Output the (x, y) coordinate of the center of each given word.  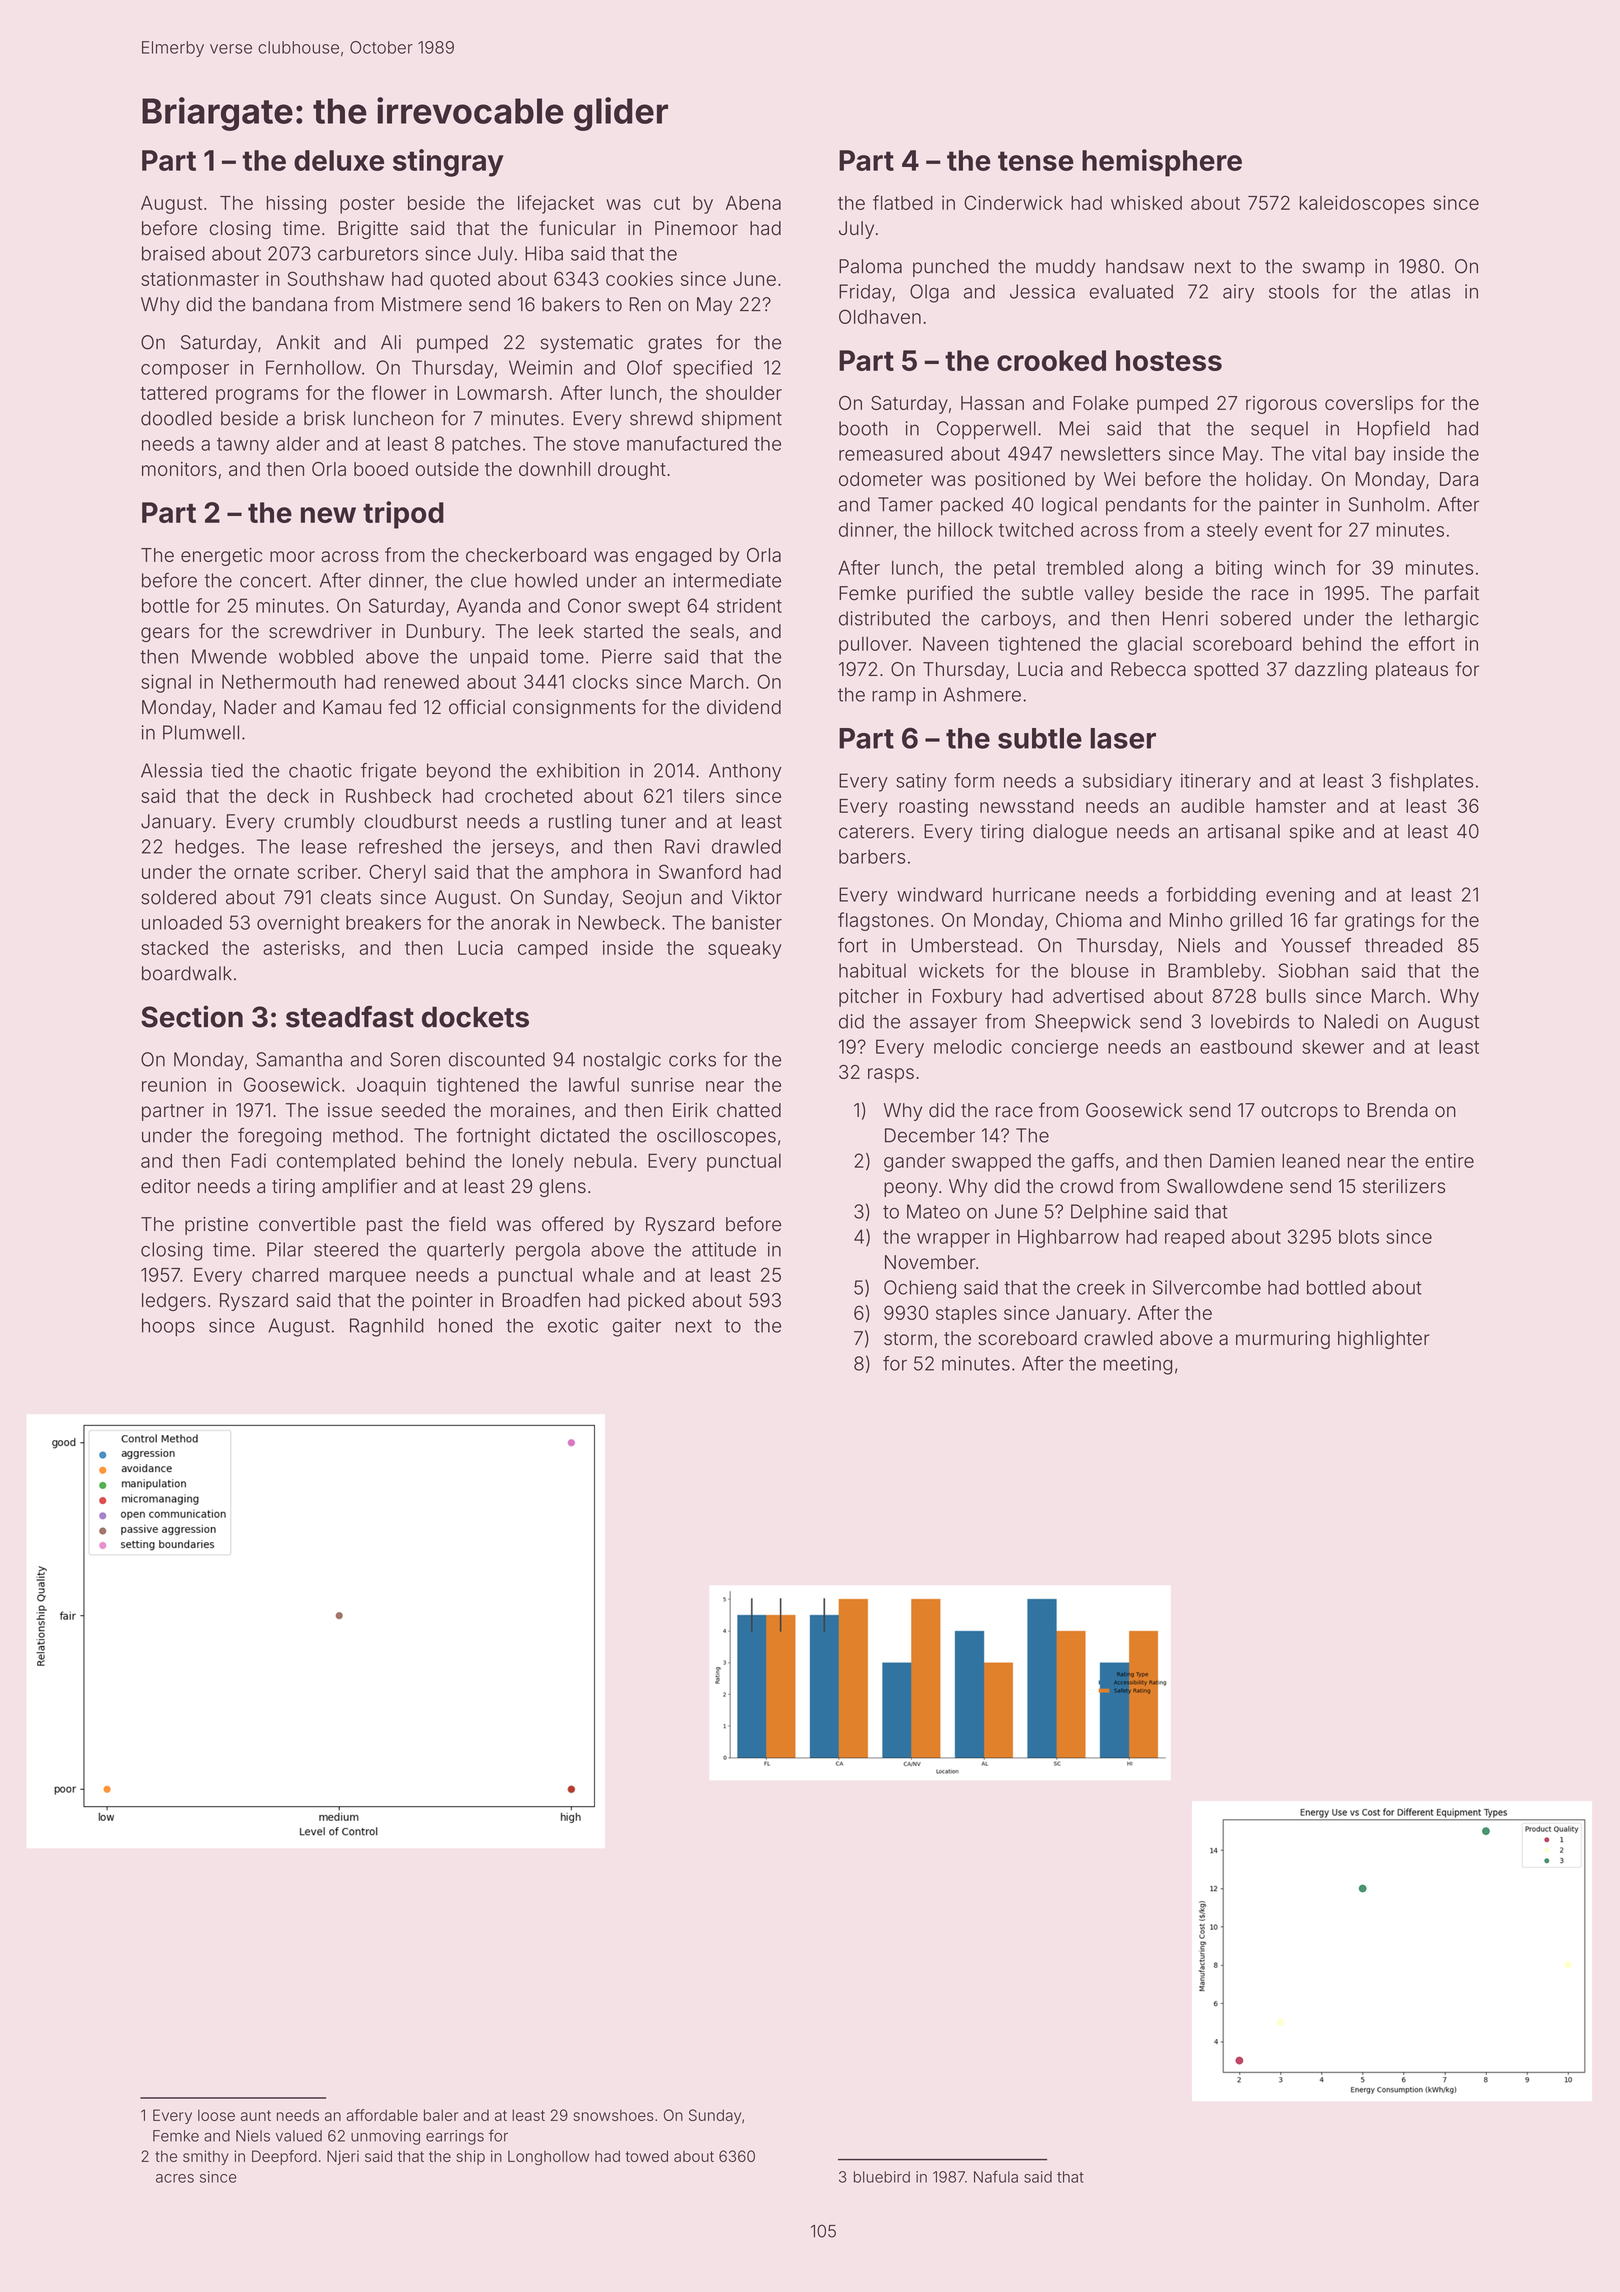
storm (908, 1339)
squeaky (744, 950)
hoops (168, 1327)
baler (441, 2115)
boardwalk (187, 973)
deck (288, 796)
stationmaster (200, 278)
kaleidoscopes (1362, 204)
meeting (1138, 1365)
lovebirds (1250, 1021)
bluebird (882, 2177)
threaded (1403, 945)
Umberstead (964, 945)
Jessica (1042, 291)
